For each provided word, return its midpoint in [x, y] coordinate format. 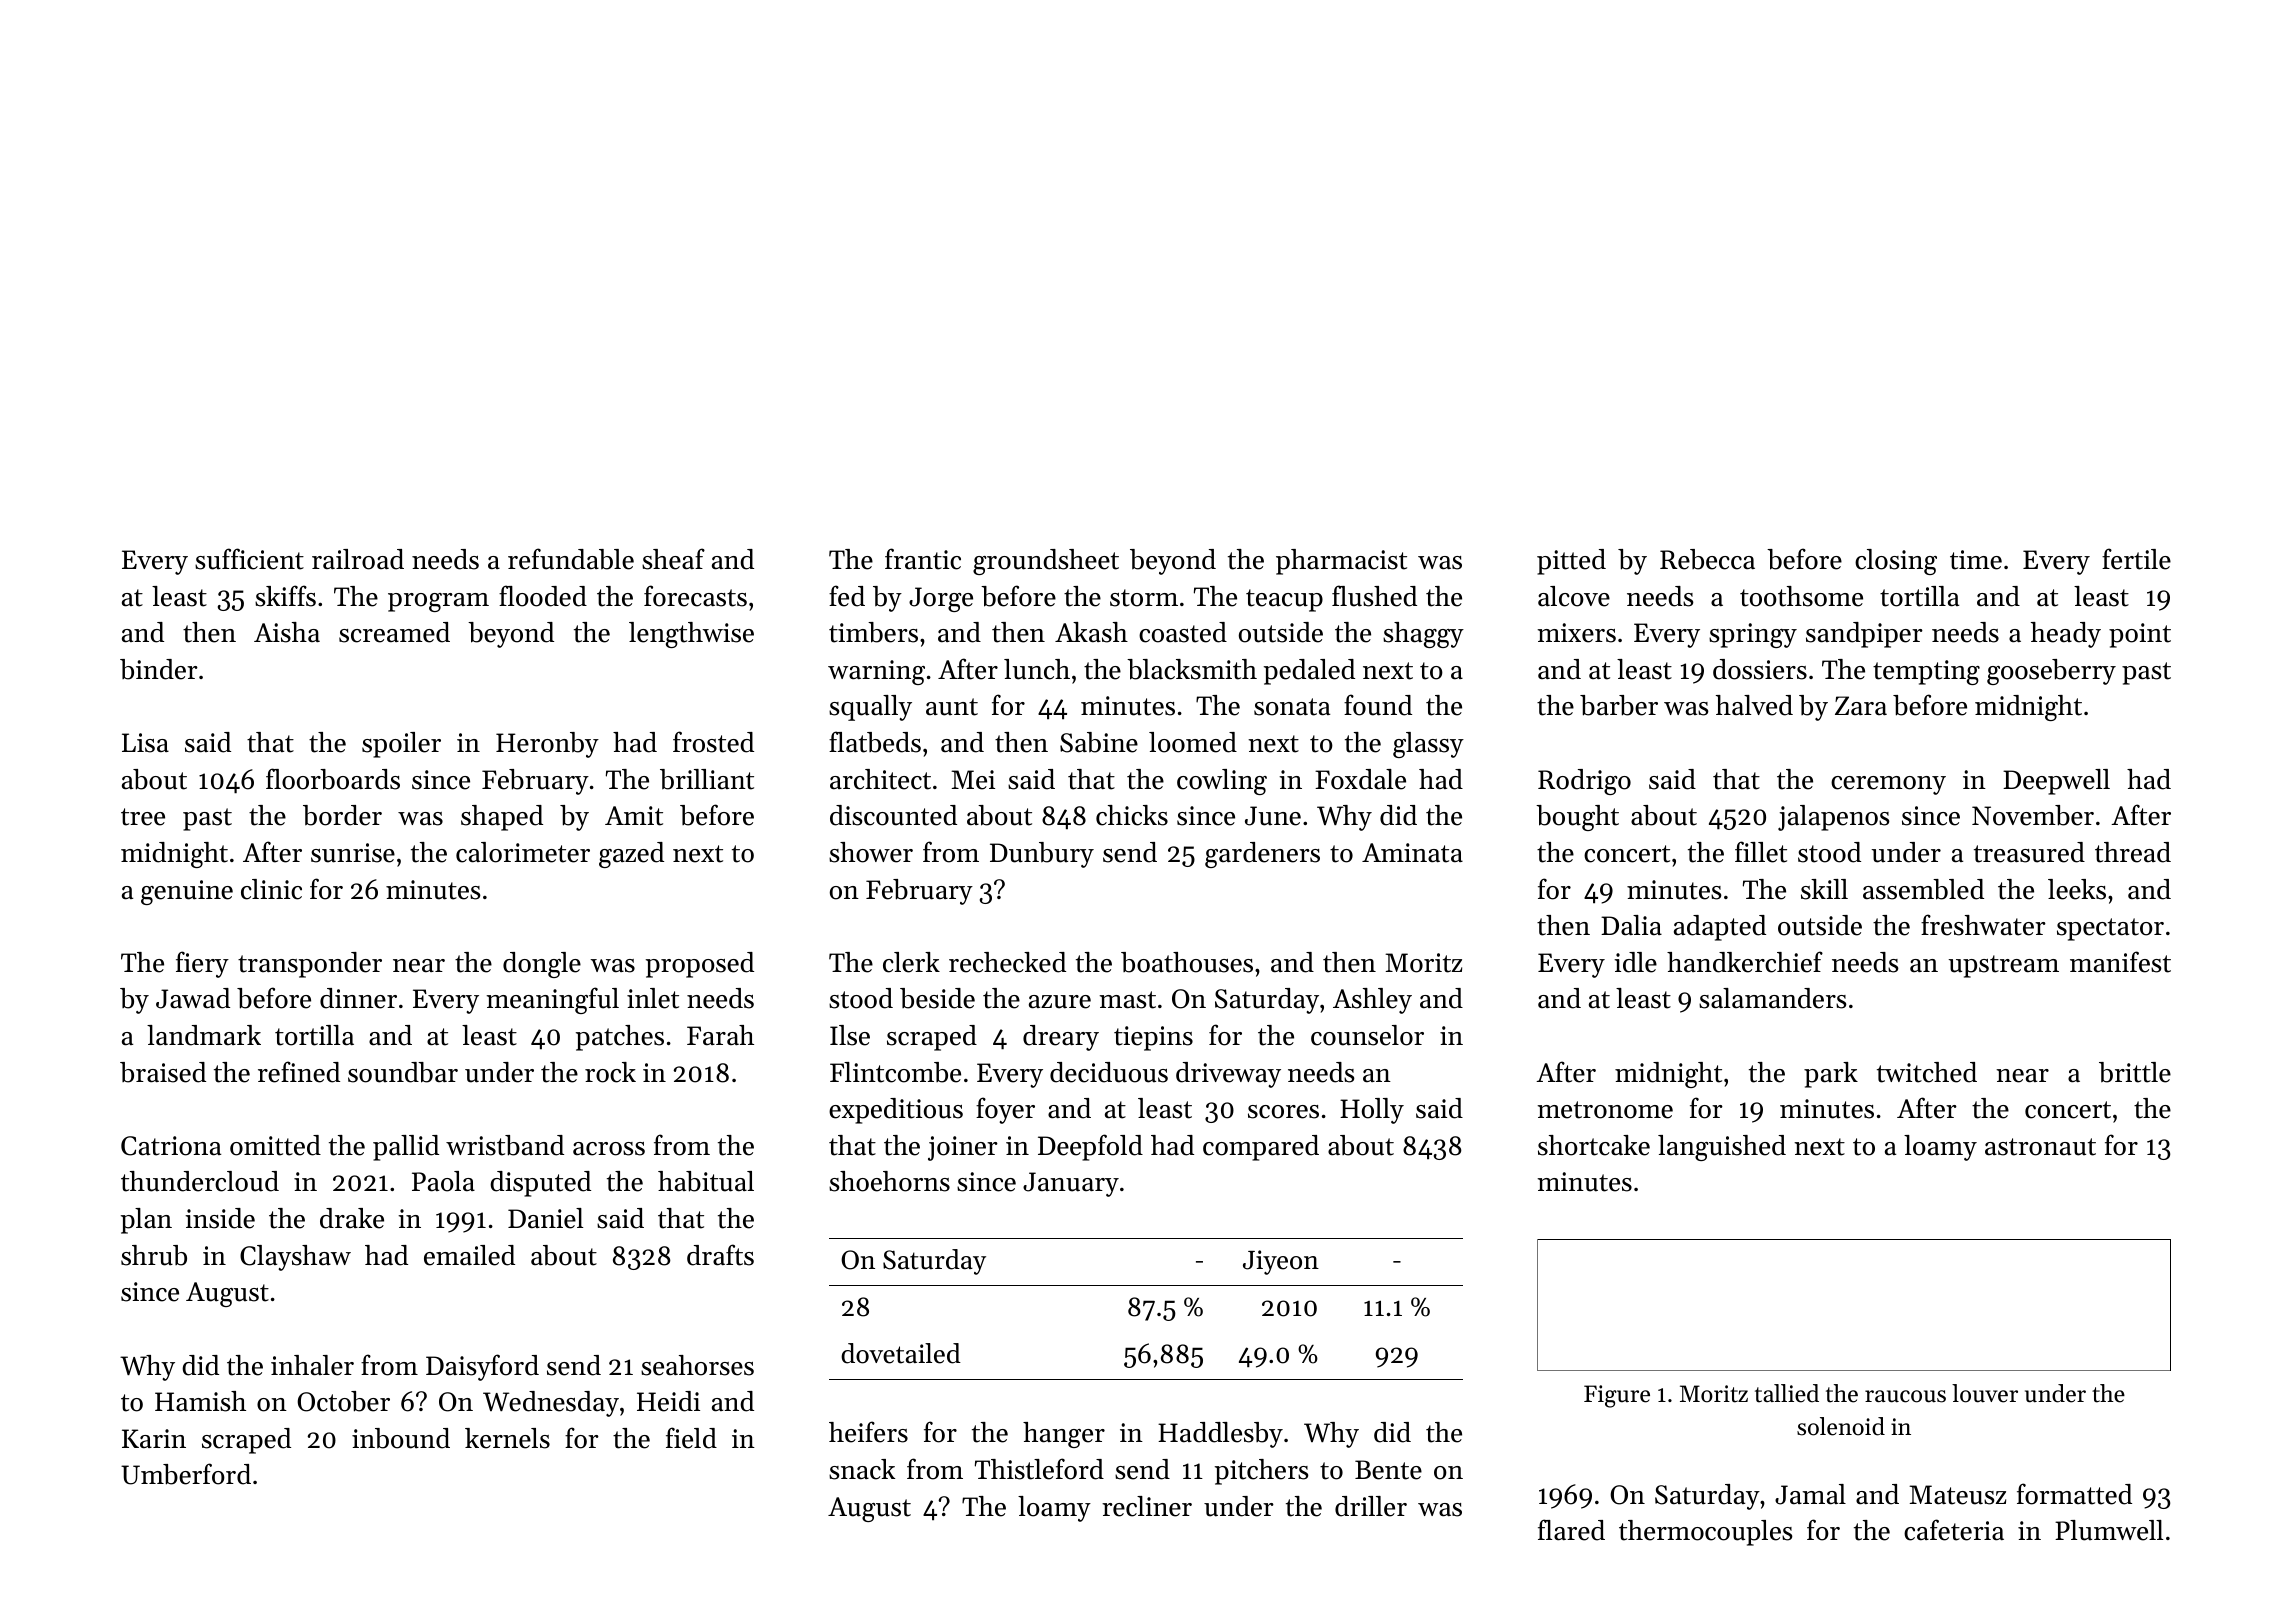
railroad [358, 559]
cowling [1222, 782]
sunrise [353, 853]
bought [1577, 818]
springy [1753, 635]
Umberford [186, 1474]
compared [1261, 1148]
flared [1571, 1530]
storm [1144, 598]
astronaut [2040, 1147]
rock [610, 1072]
